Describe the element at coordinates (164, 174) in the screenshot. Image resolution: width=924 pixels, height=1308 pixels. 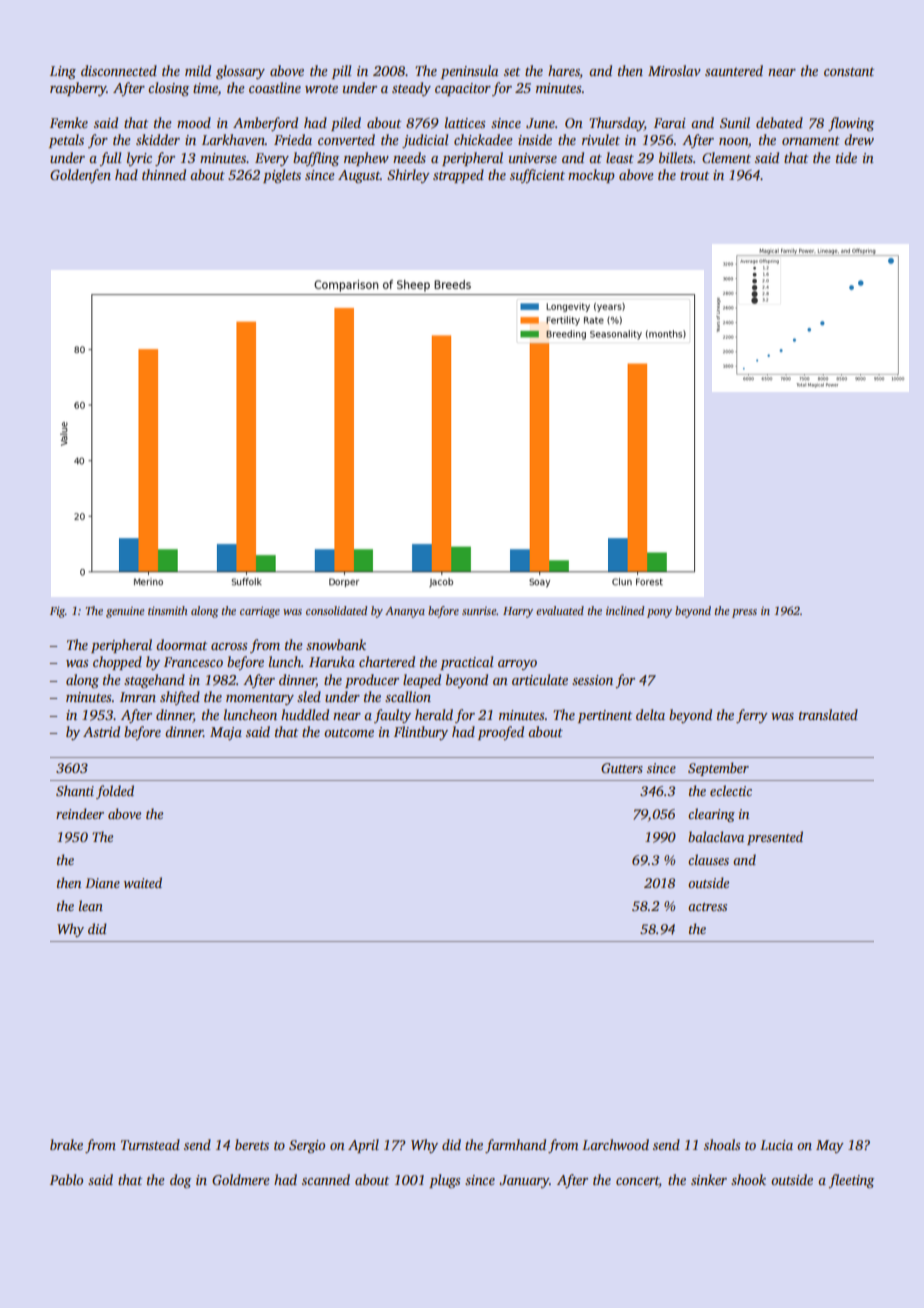
I see `thinned` at that location.
